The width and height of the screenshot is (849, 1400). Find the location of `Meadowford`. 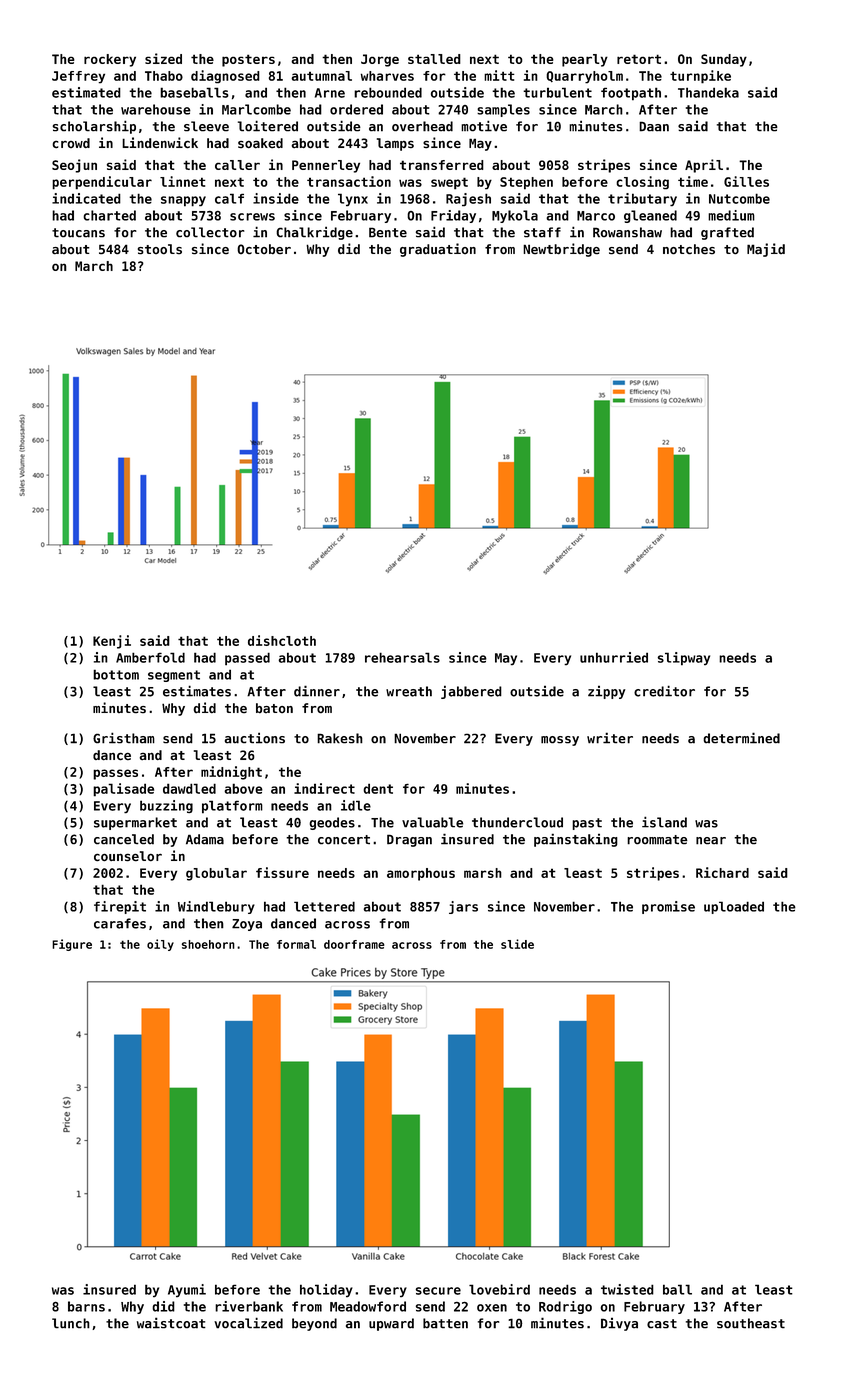

Meadowford is located at coordinates (368, 1306).
